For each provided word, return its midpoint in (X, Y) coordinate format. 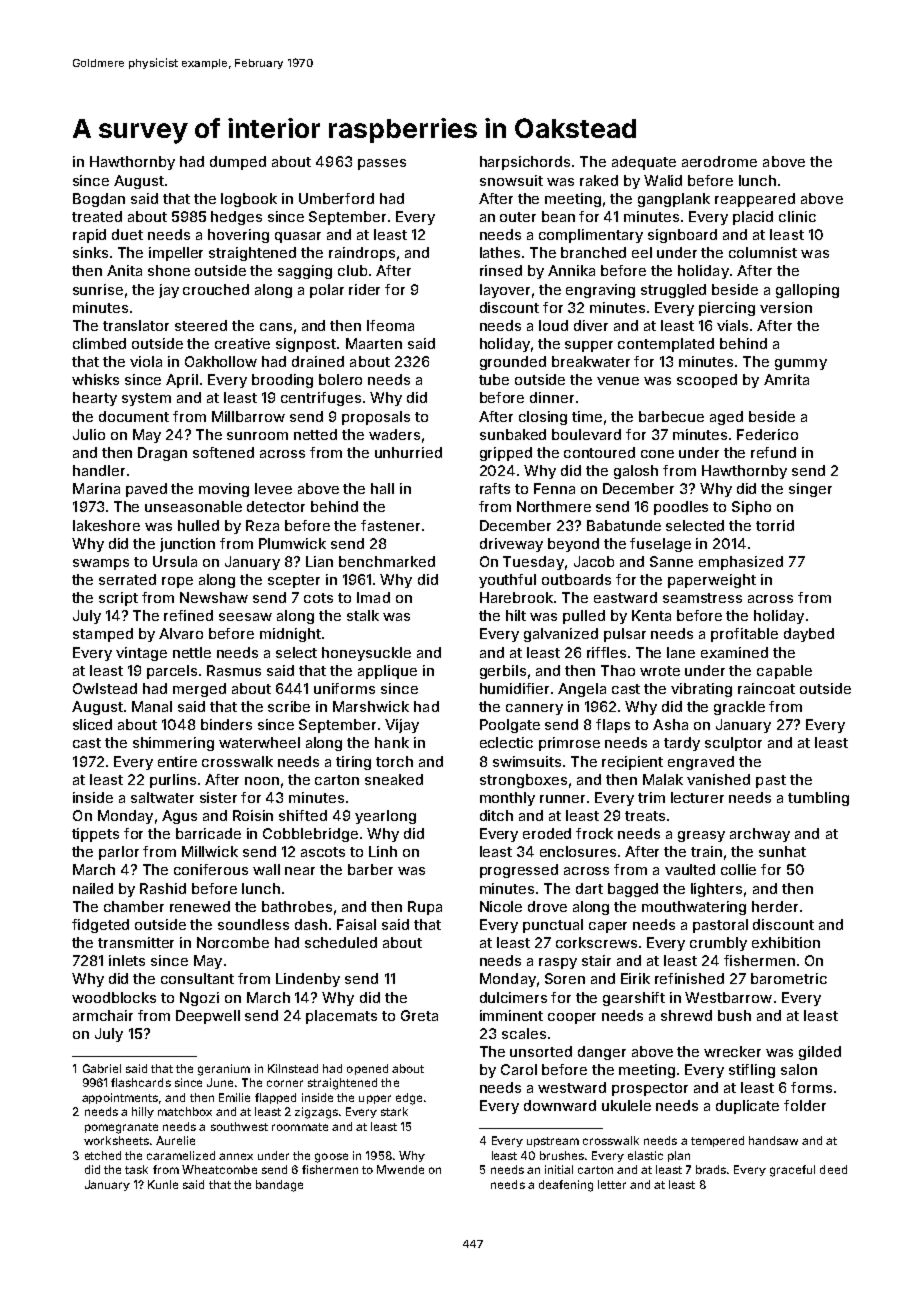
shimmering (173, 744)
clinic (797, 216)
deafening (566, 1186)
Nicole (501, 906)
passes (382, 164)
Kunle (163, 1184)
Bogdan (99, 200)
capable (784, 672)
